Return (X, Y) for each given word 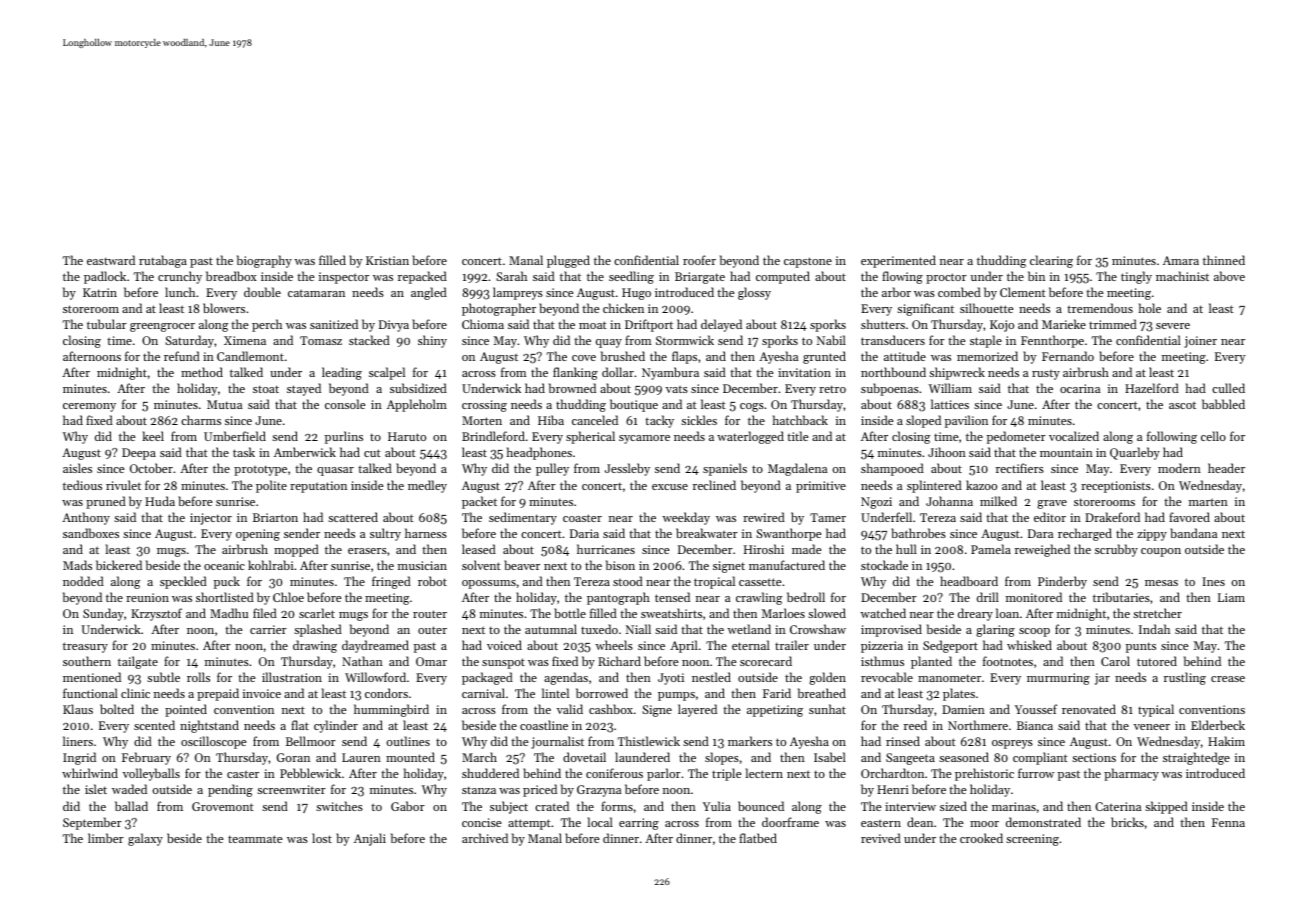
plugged (568, 261)
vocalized (1074, 436)
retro (832, 389)
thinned (1224, 260)
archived (485, 838)
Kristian (387, 260)
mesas (1161, 583)
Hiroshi (764, 549)
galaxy (145, 839)
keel (153, 436)
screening (1032, 840)
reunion (147, 597)
